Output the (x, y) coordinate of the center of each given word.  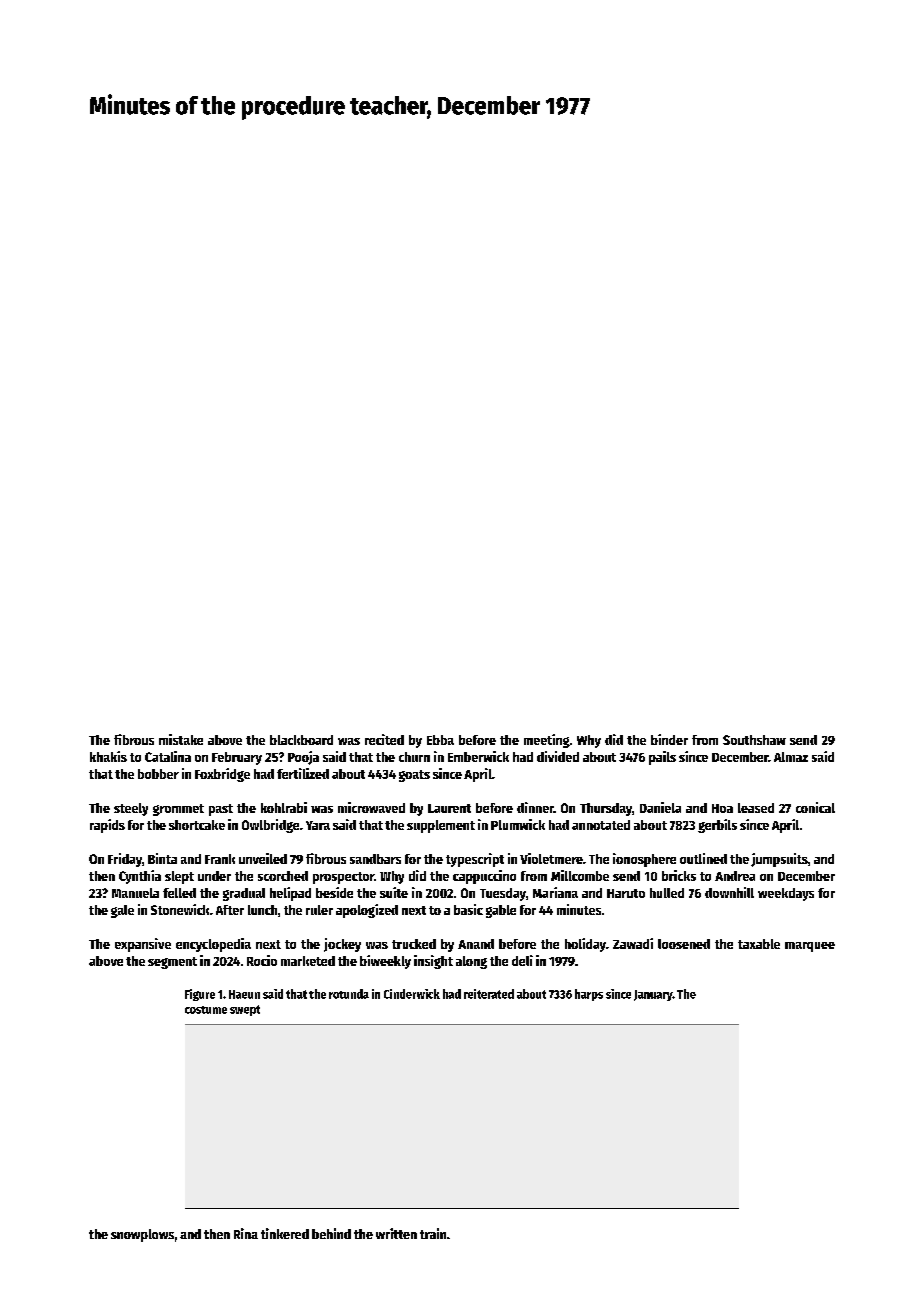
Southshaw (754, 740)
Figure (200, 995)
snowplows (142, 1235)
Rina (246, 1233)
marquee (810, 947)
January (653, 995)
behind (331, 1233)
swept (245, 1010)
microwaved (371, 807)
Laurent (449, 808)
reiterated (489, 994)
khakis (108, 756)
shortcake (197, 825)
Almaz (791, 757)
